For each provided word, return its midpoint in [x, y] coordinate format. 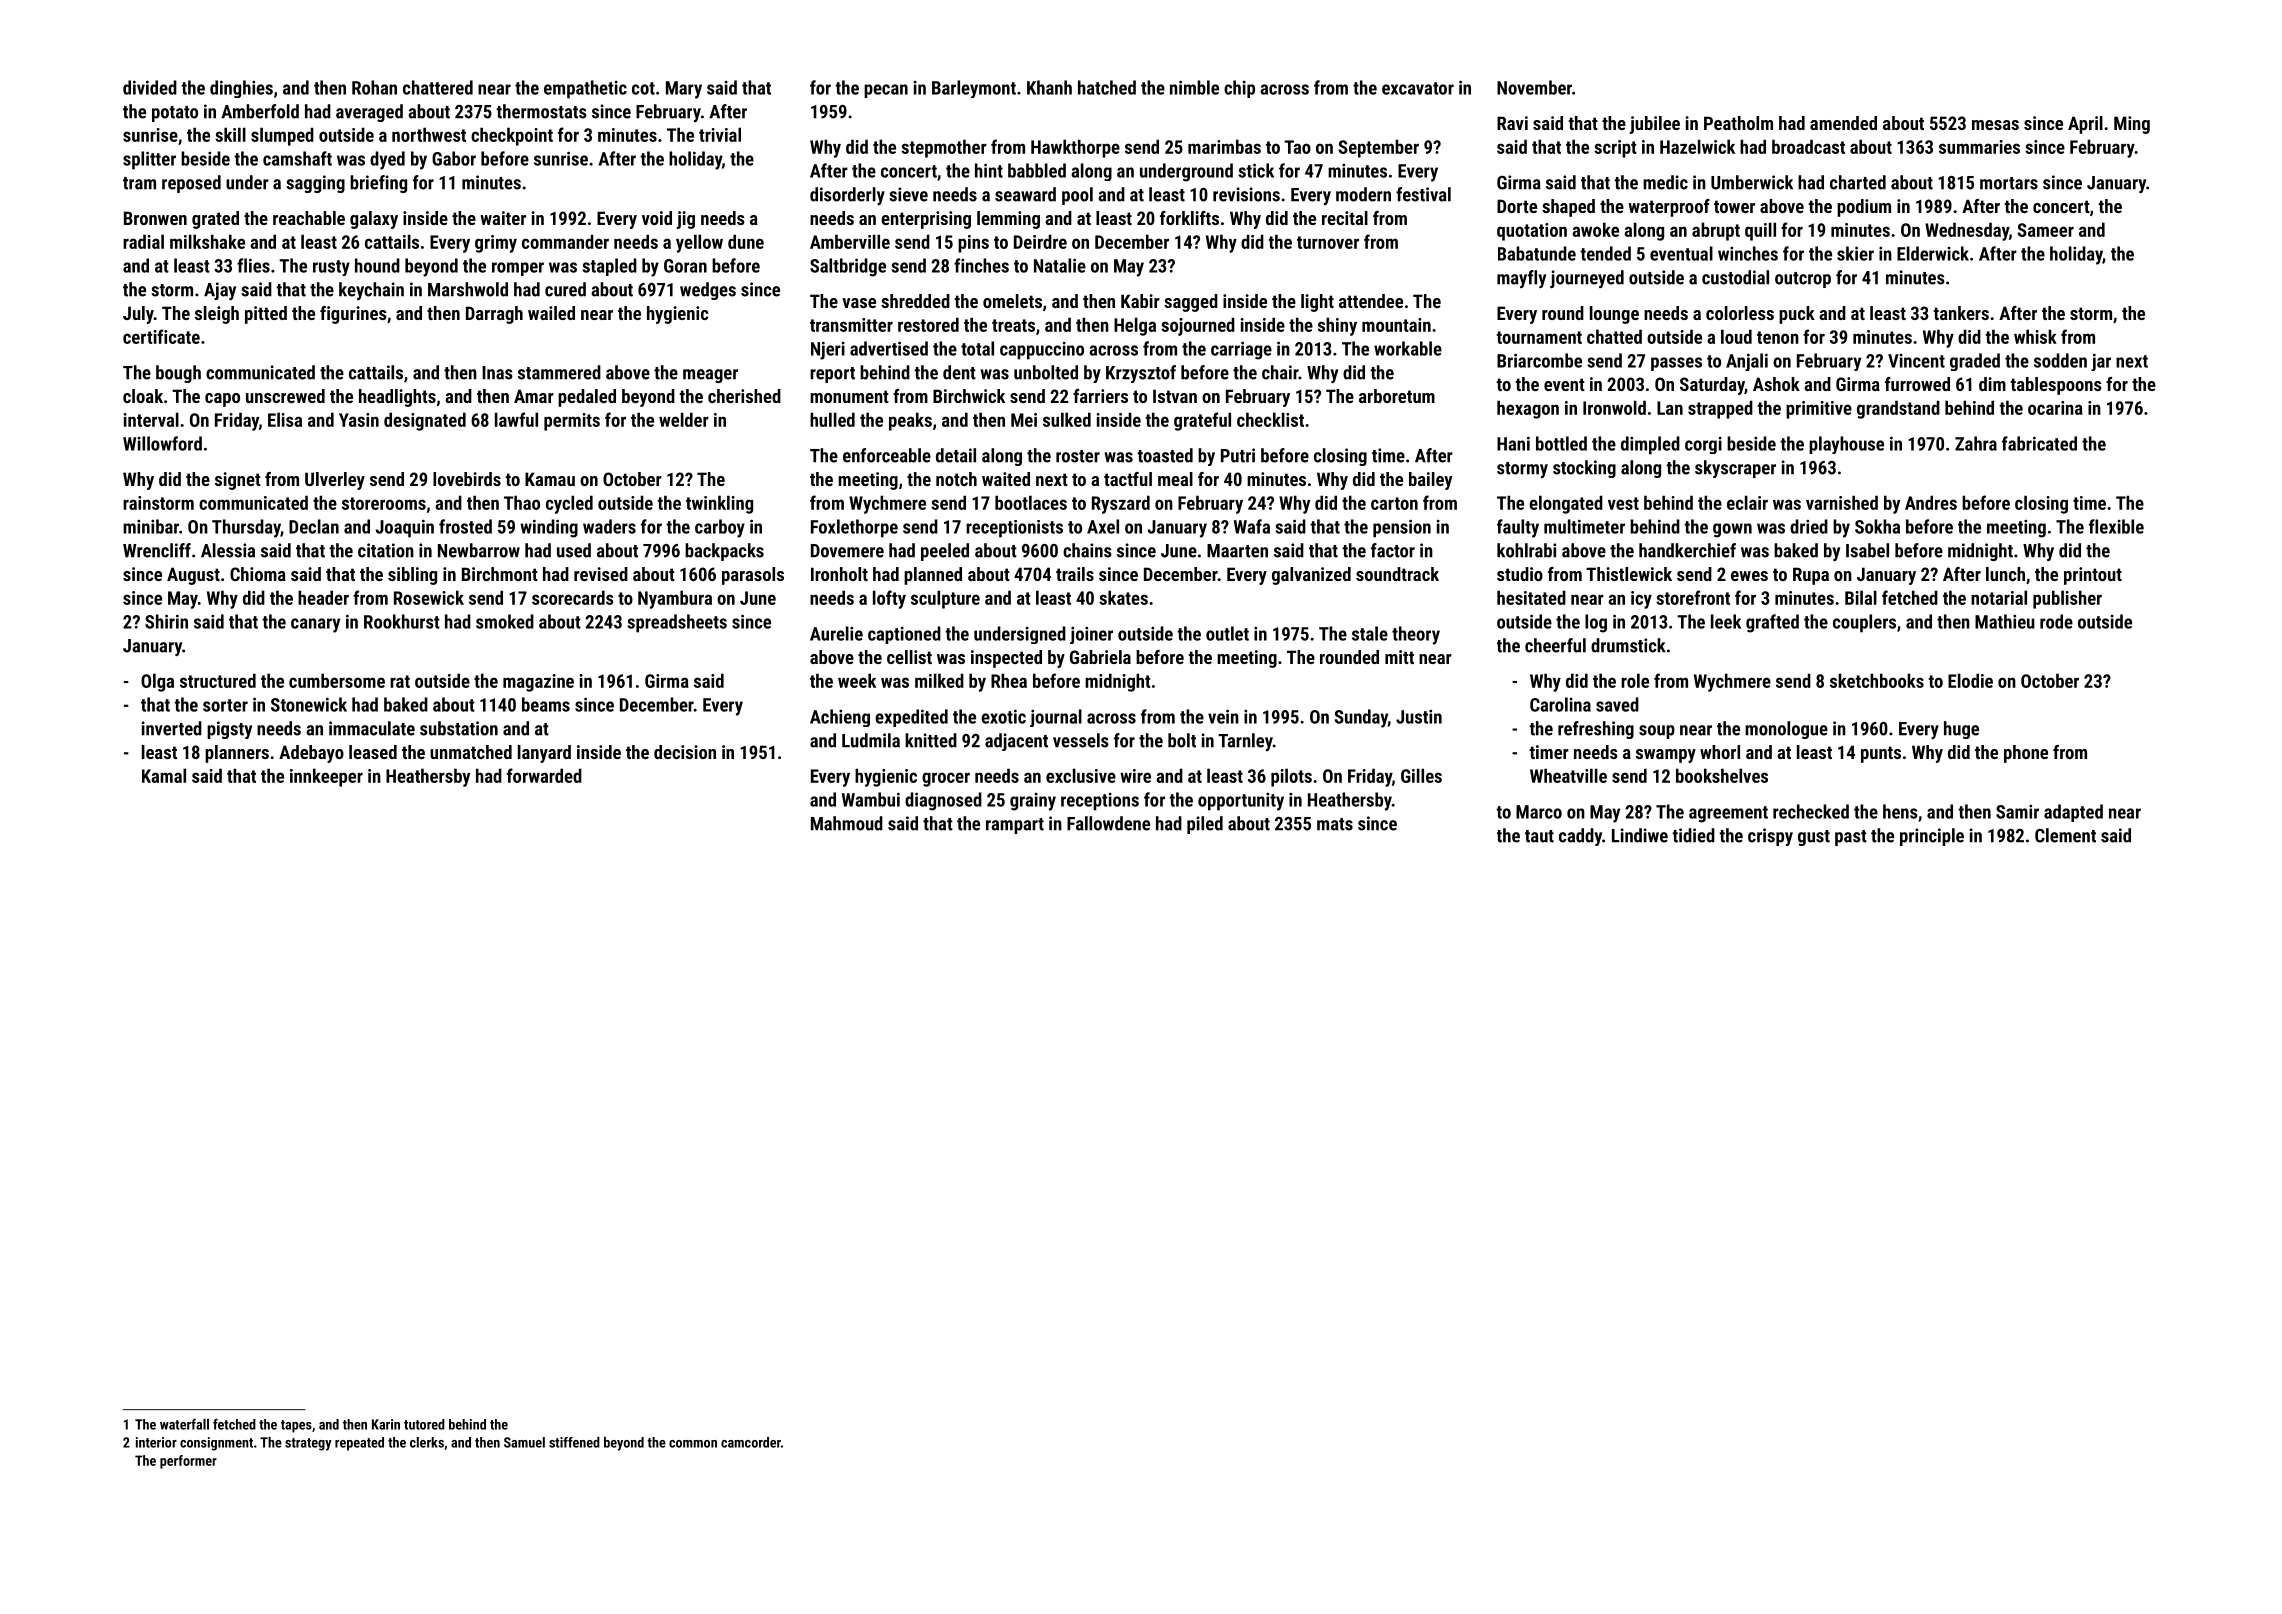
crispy [1770, 837]
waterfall [184, 1424]
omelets [1012, 301]
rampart [1015, 826]
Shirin [166, 621]
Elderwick [1933, 253]
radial [143, 241]
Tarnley [1245, 742]
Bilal [1861, 597]
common [693, 1444]
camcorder [751, 1442]
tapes [296, 1426]
